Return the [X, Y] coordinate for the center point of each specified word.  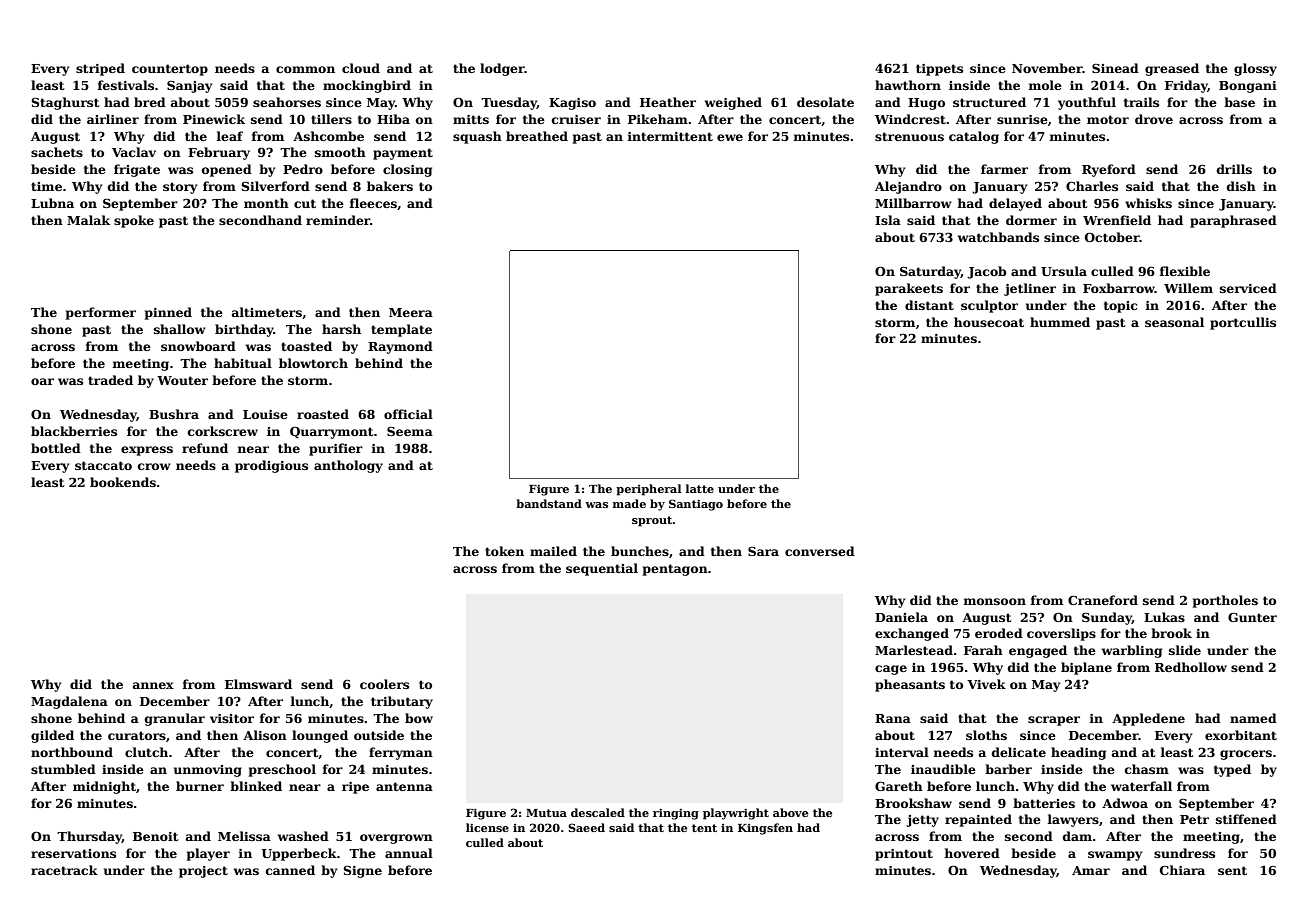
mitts [471, 119]
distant [929, 305]
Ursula [1064, 271]
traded [110, 380]
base [1239, 102]
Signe [362, 871]
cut [305, 203]
